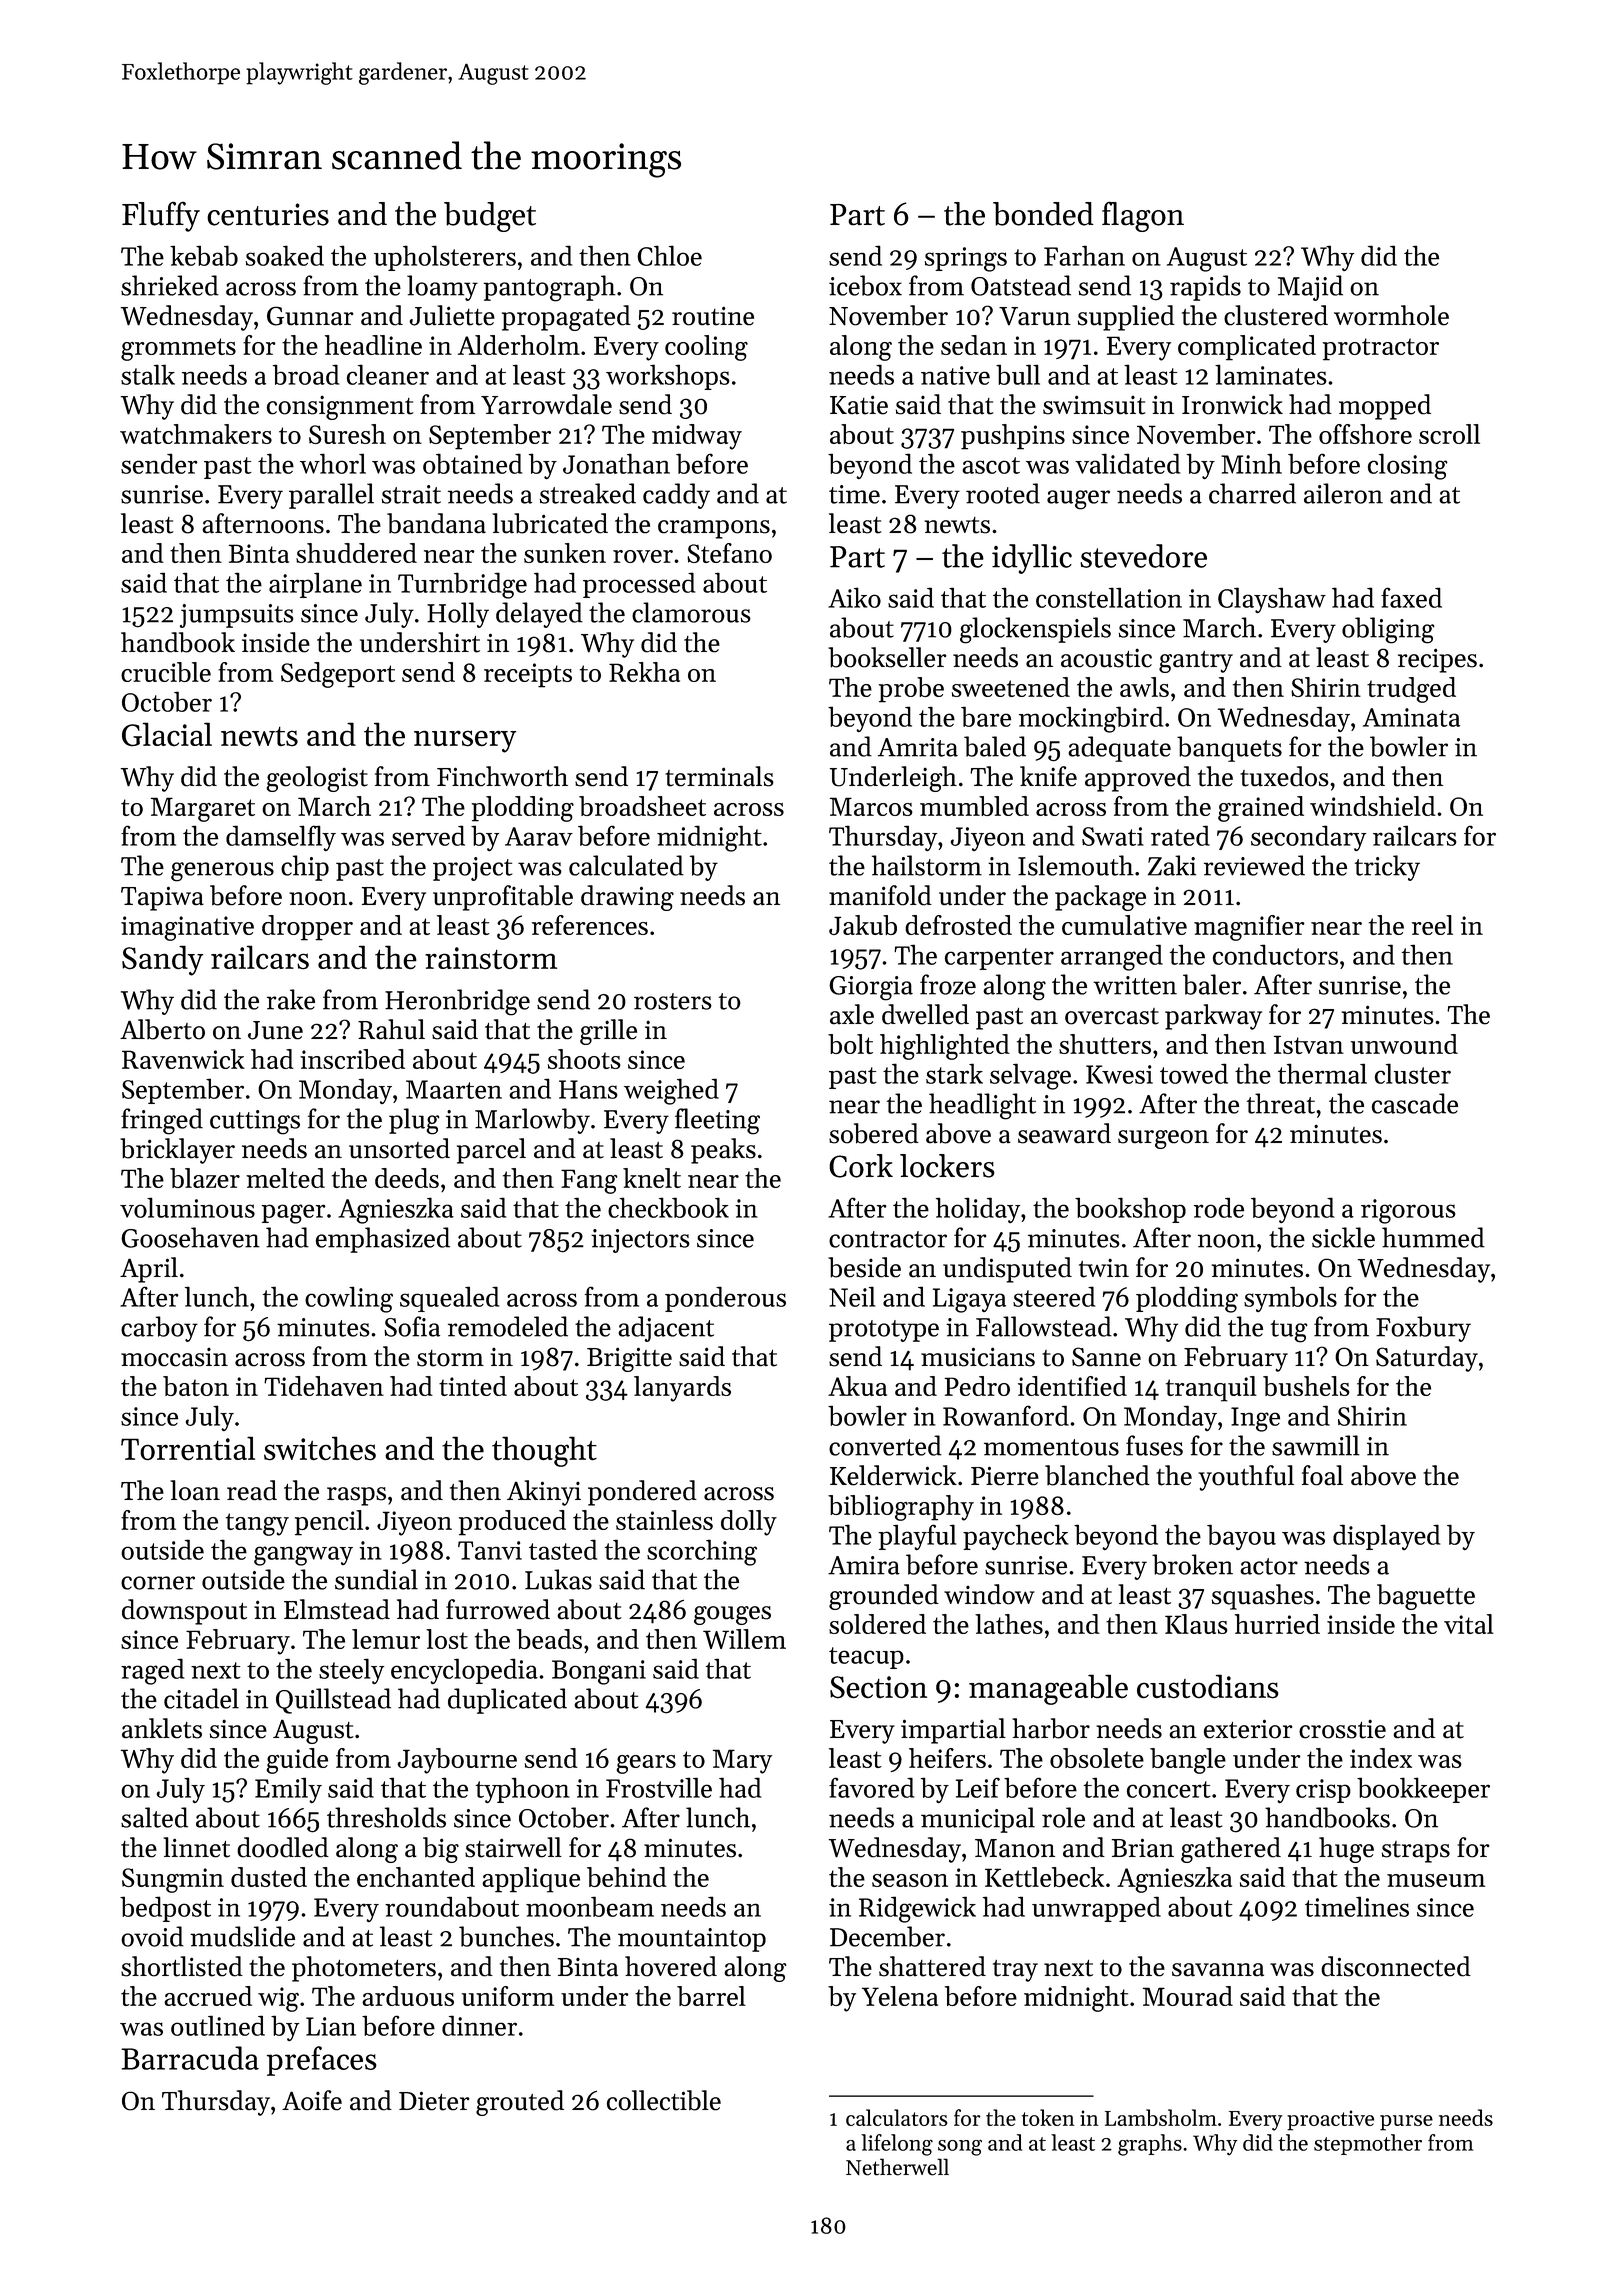 The height and width of the page is (2292, 1620). Describe the element at coordinates (412, 1326) in the page. I see `Sofia` at that location.
